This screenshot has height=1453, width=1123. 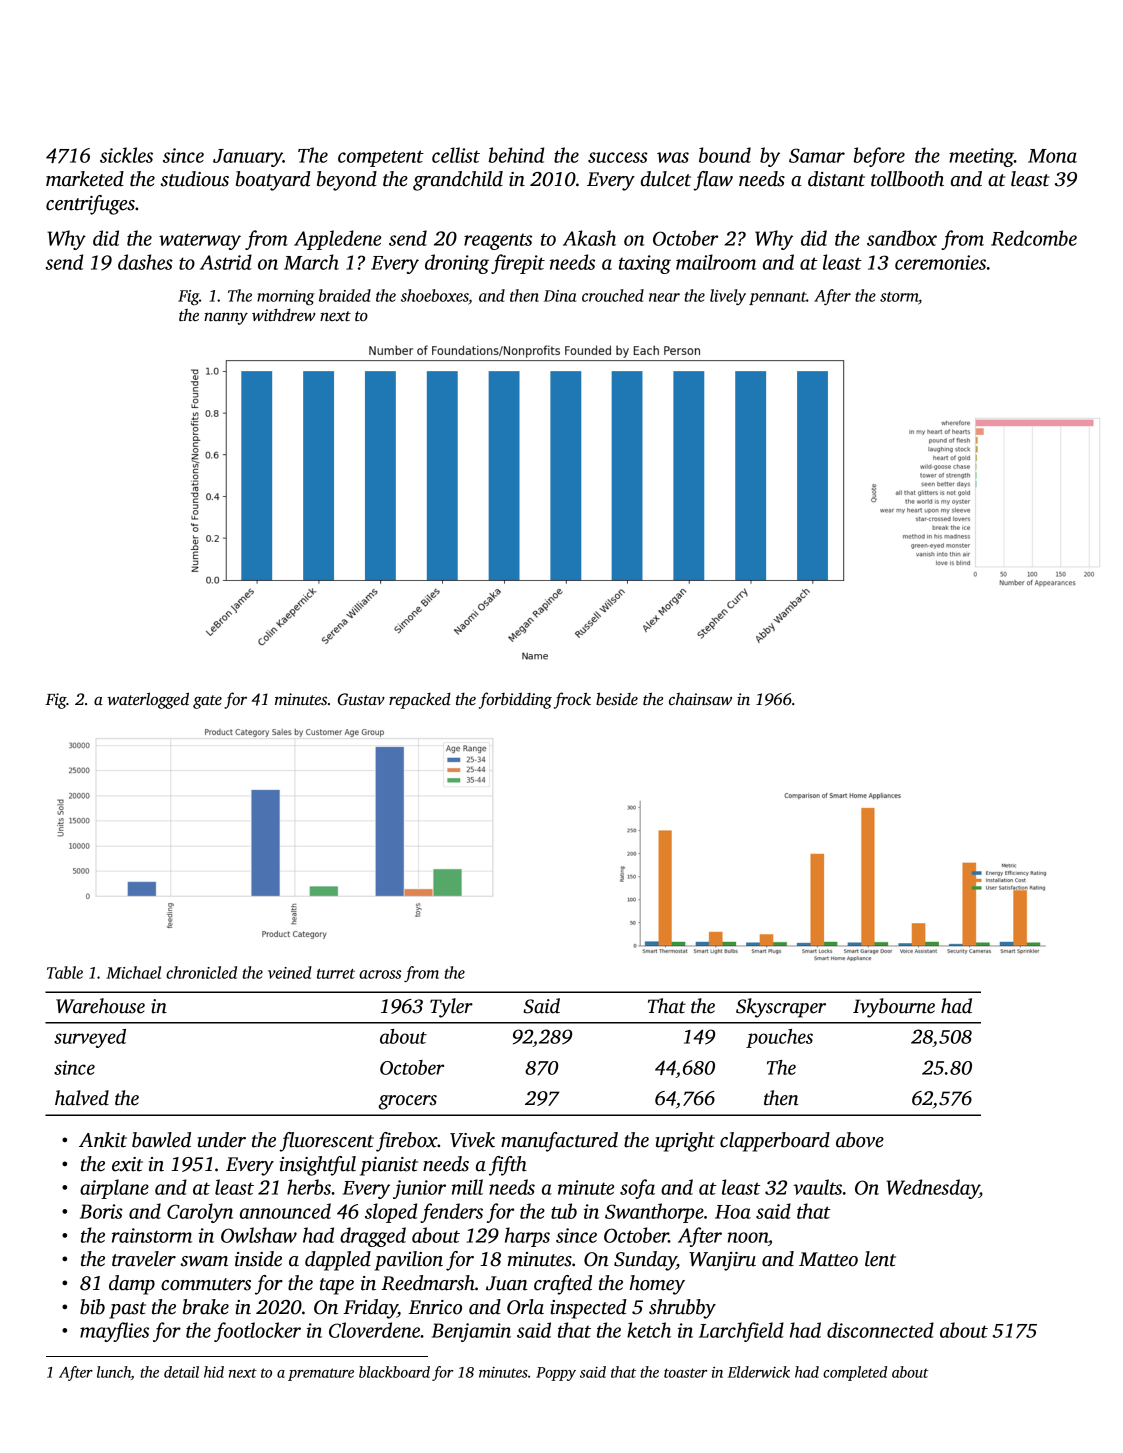 I want to click on beside, so click(x=617, y=699).
